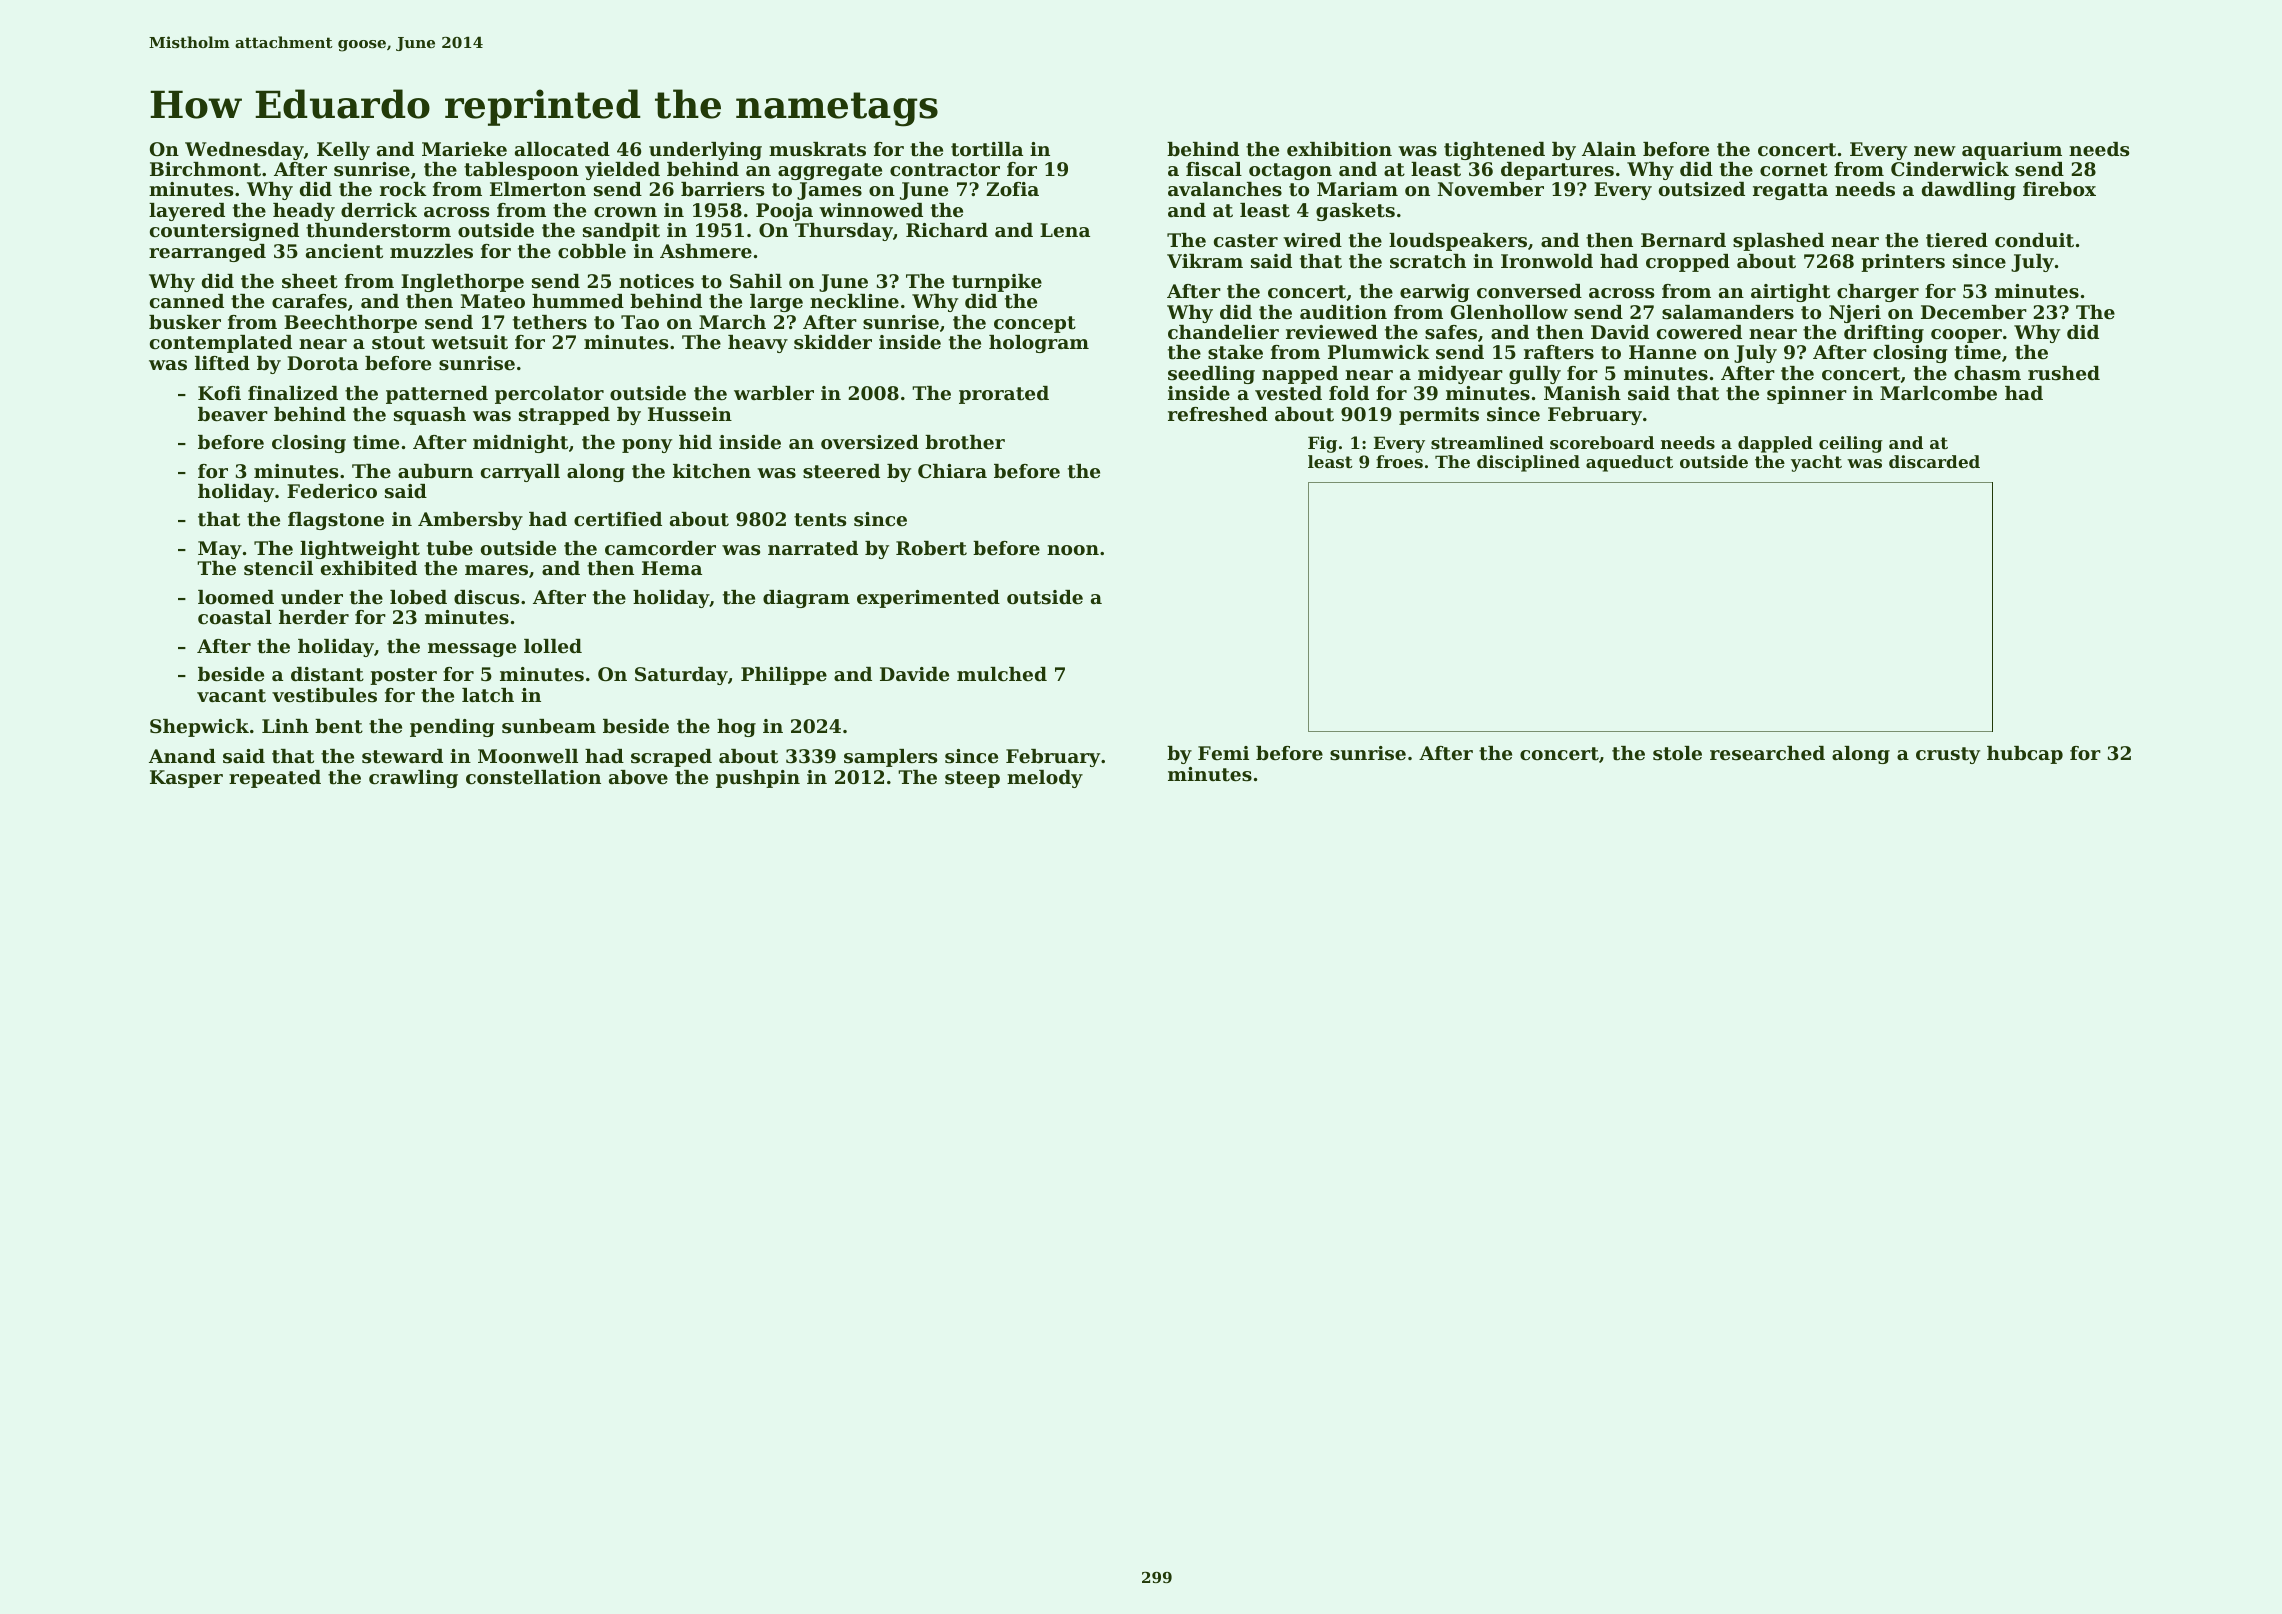 This screenshot has width=2282, height=1614. Describe the element at coordinates (774, 393) in the screenshot. I see `warbler` at that location.
